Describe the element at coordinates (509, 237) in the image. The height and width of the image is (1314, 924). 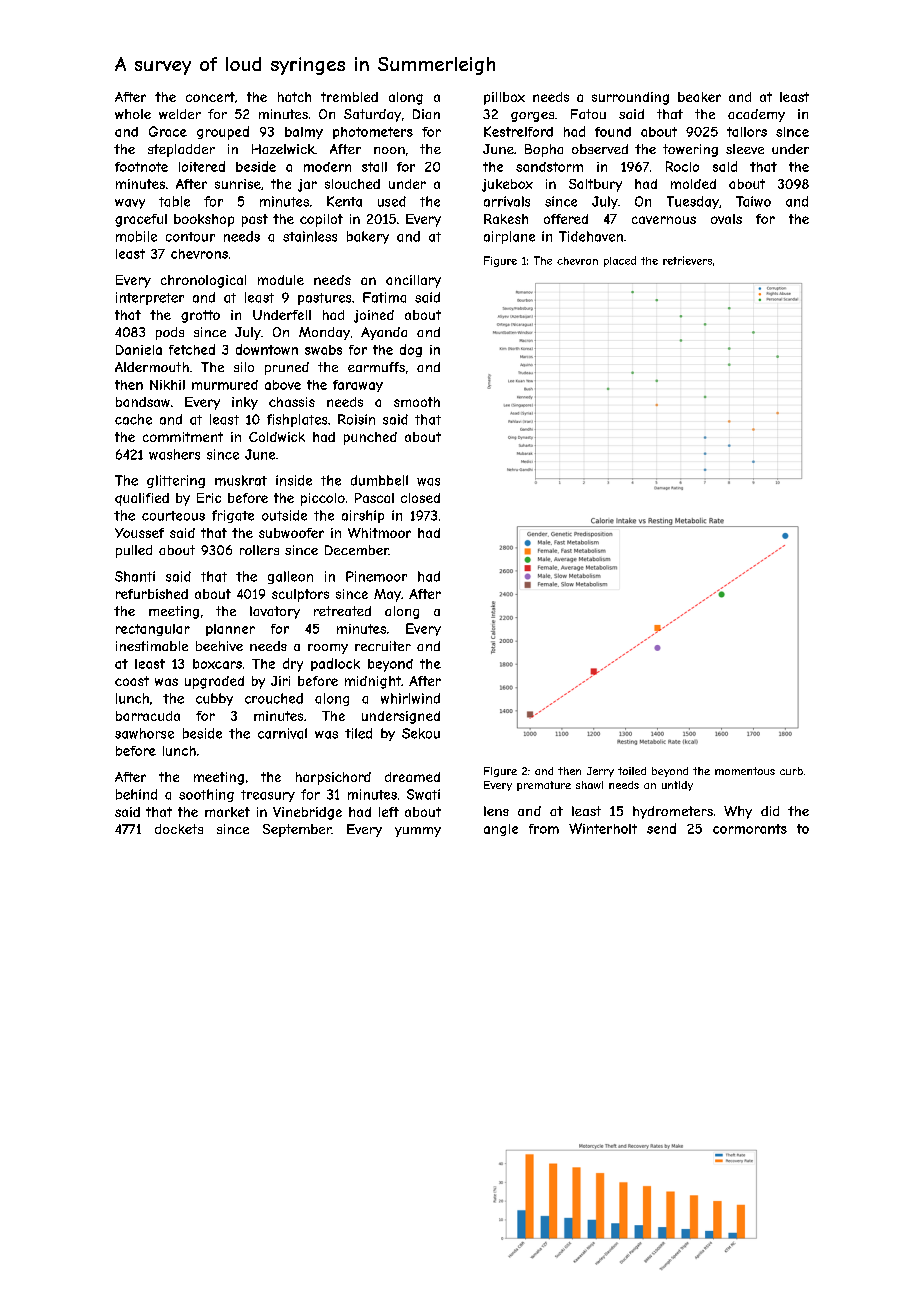
I see `airplane` at that location.
